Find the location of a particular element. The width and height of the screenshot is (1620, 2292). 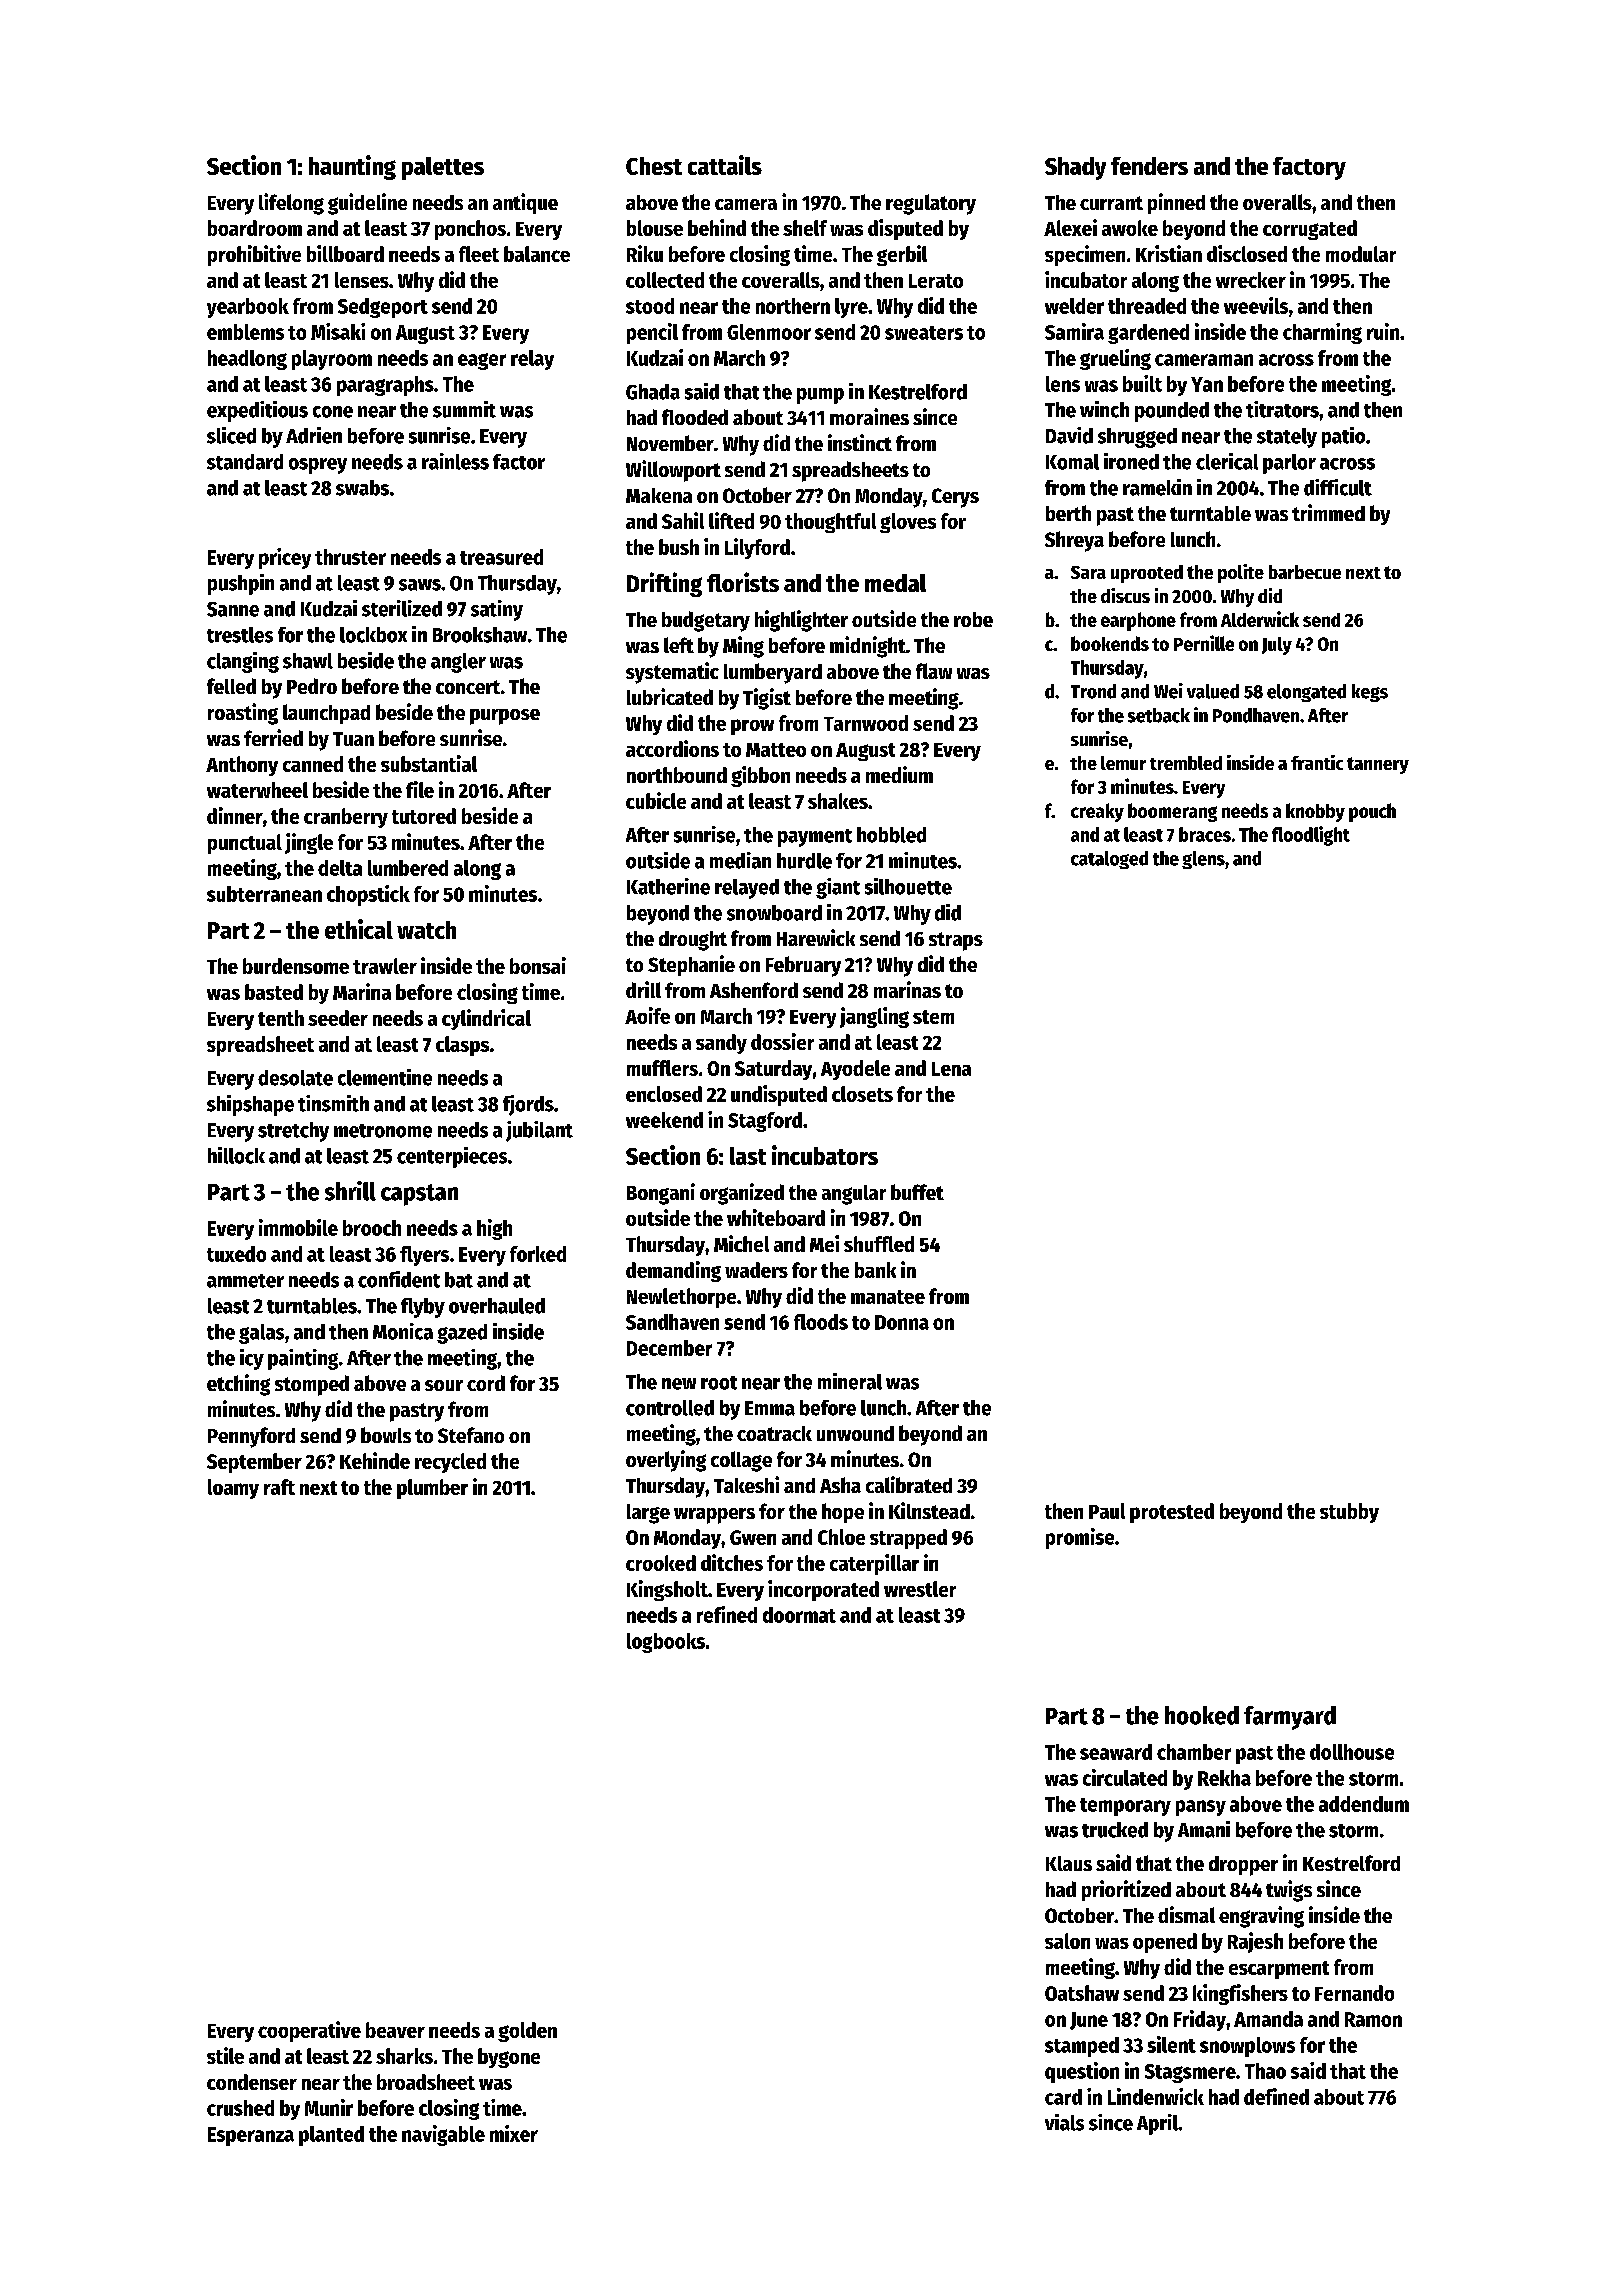

disclosed is located at coordinates (1247, 253).
